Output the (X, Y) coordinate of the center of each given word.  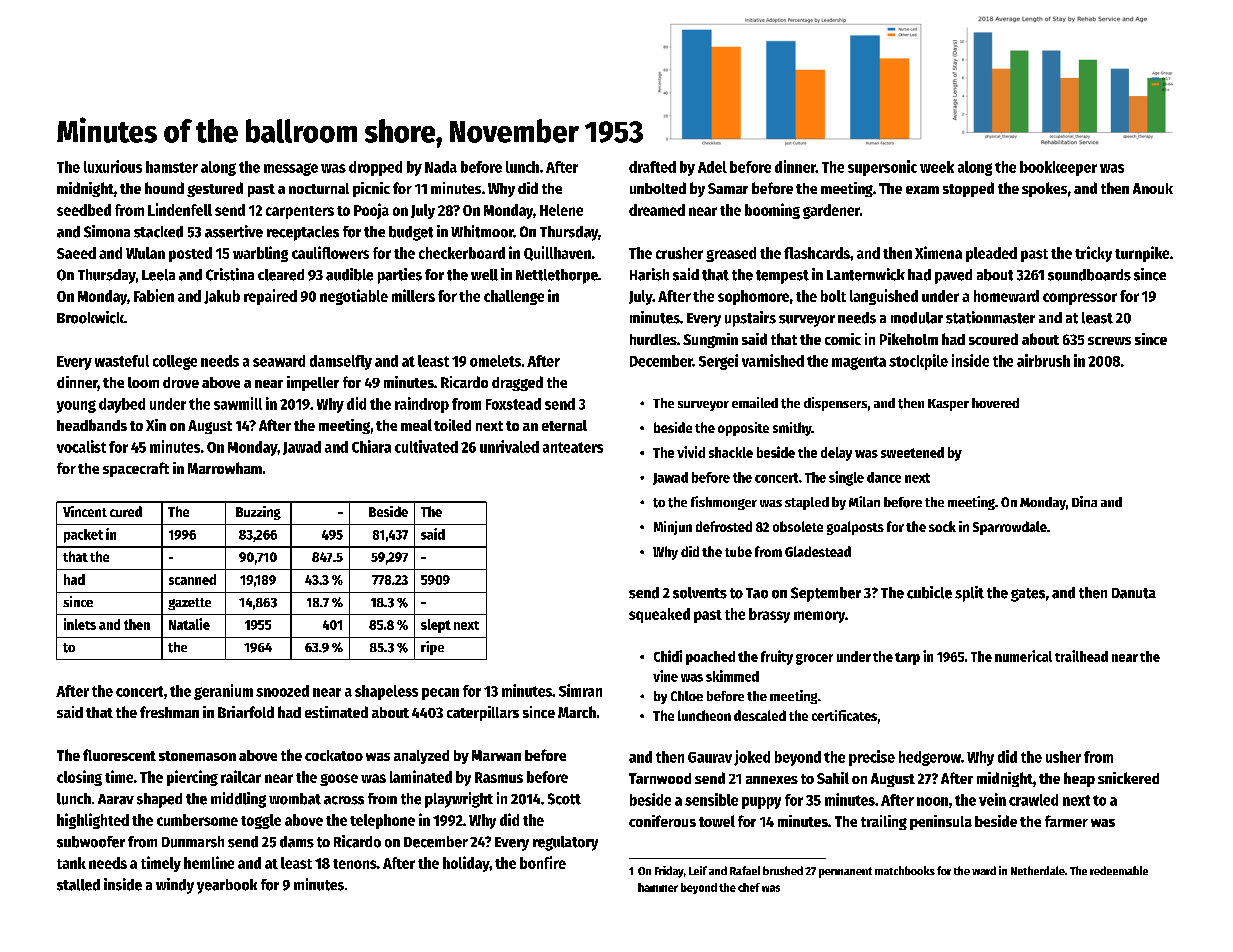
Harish (649, 274)
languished (884, 297)
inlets (80, 624)
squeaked (659, 615)
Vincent (85, 511)
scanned (192, 579)
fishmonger (724, 503)
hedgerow (930, 758)
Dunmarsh (193, 842)
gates (1028, 595)
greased (731, 254)
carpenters (300, 212)
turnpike (1142, 254)
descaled (760, 715)
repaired (270, 297)
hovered (995, 403)
